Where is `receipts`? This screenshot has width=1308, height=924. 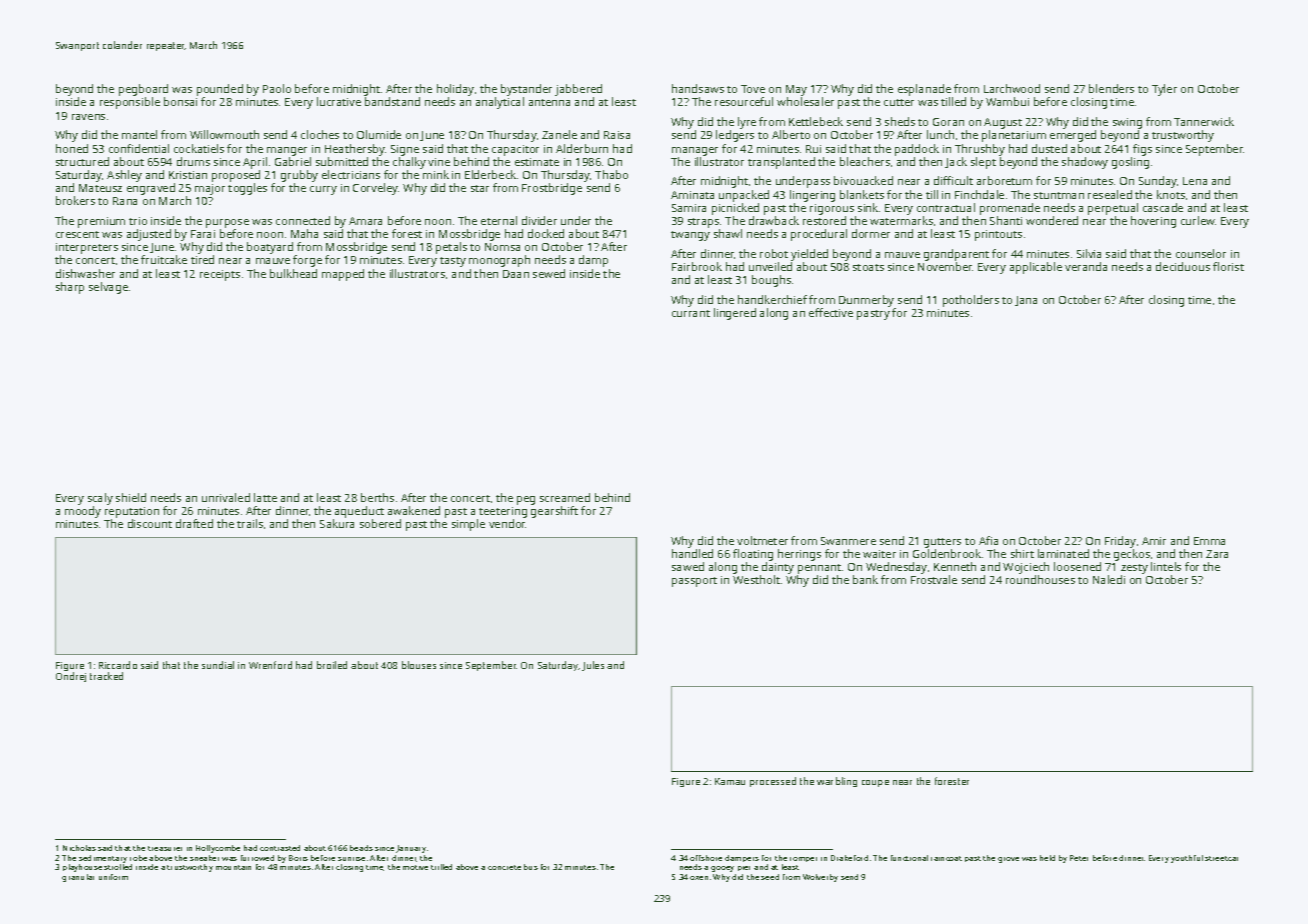 receipts is located at coordinates (220, 275).
